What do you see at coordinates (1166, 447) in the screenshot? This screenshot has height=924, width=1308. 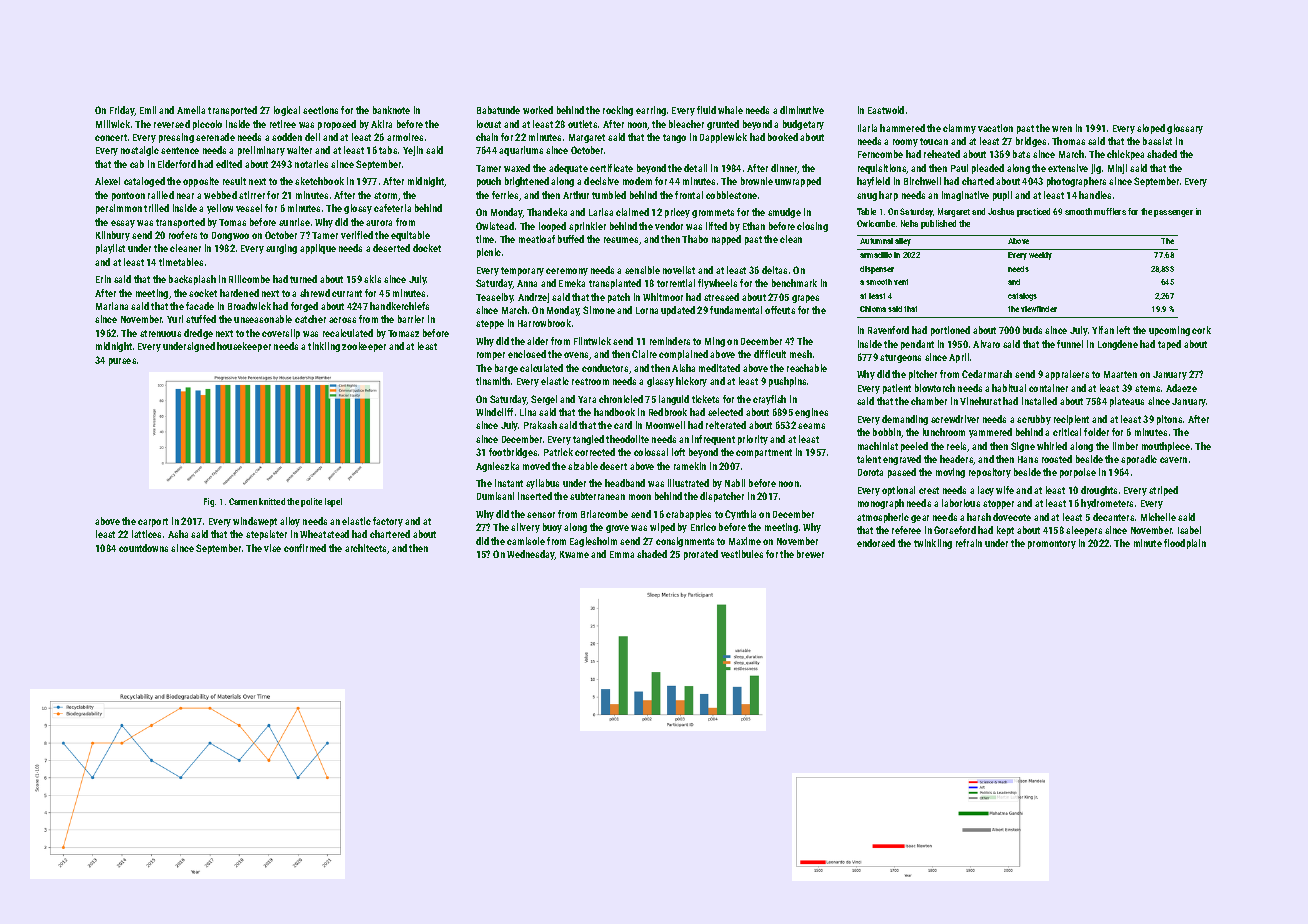 I see `mouthpiece` at bounding box center [1166, 447].
